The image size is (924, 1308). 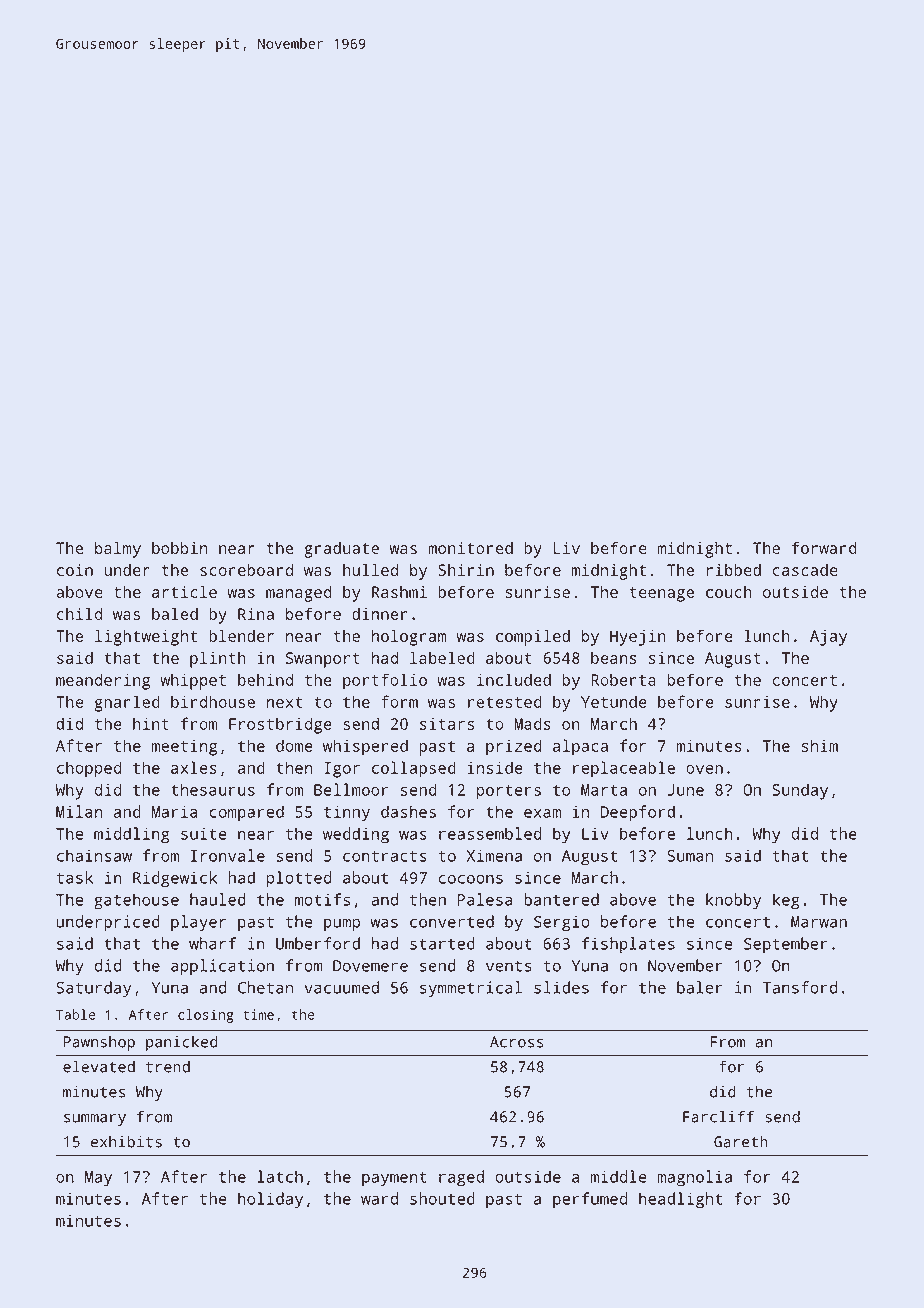 I want to click on holiday, so click(x=270, y=1200).
